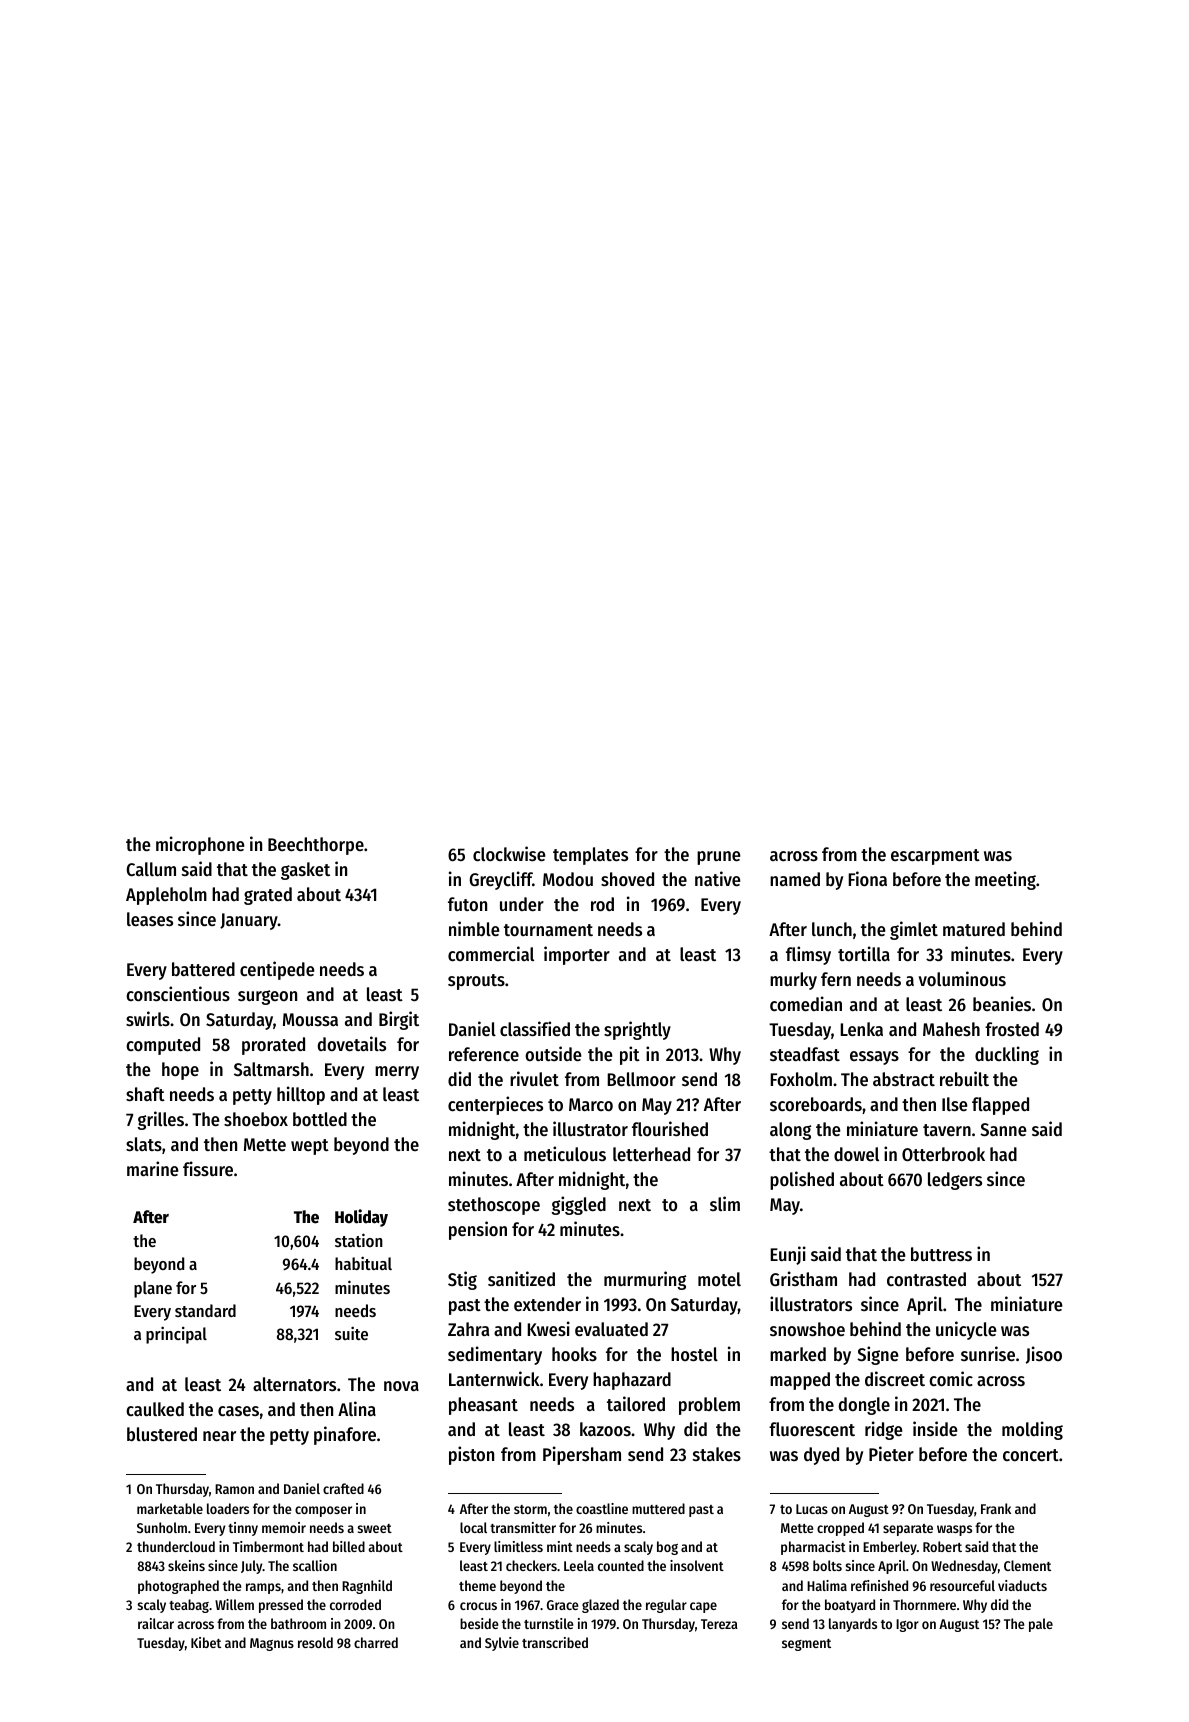 The height and width of the screenshot is (1722, 1189). What do you see at coordinates (345, 1435) in the screenshot?
I see `pinafore` at bounding box center [345, 1435].
